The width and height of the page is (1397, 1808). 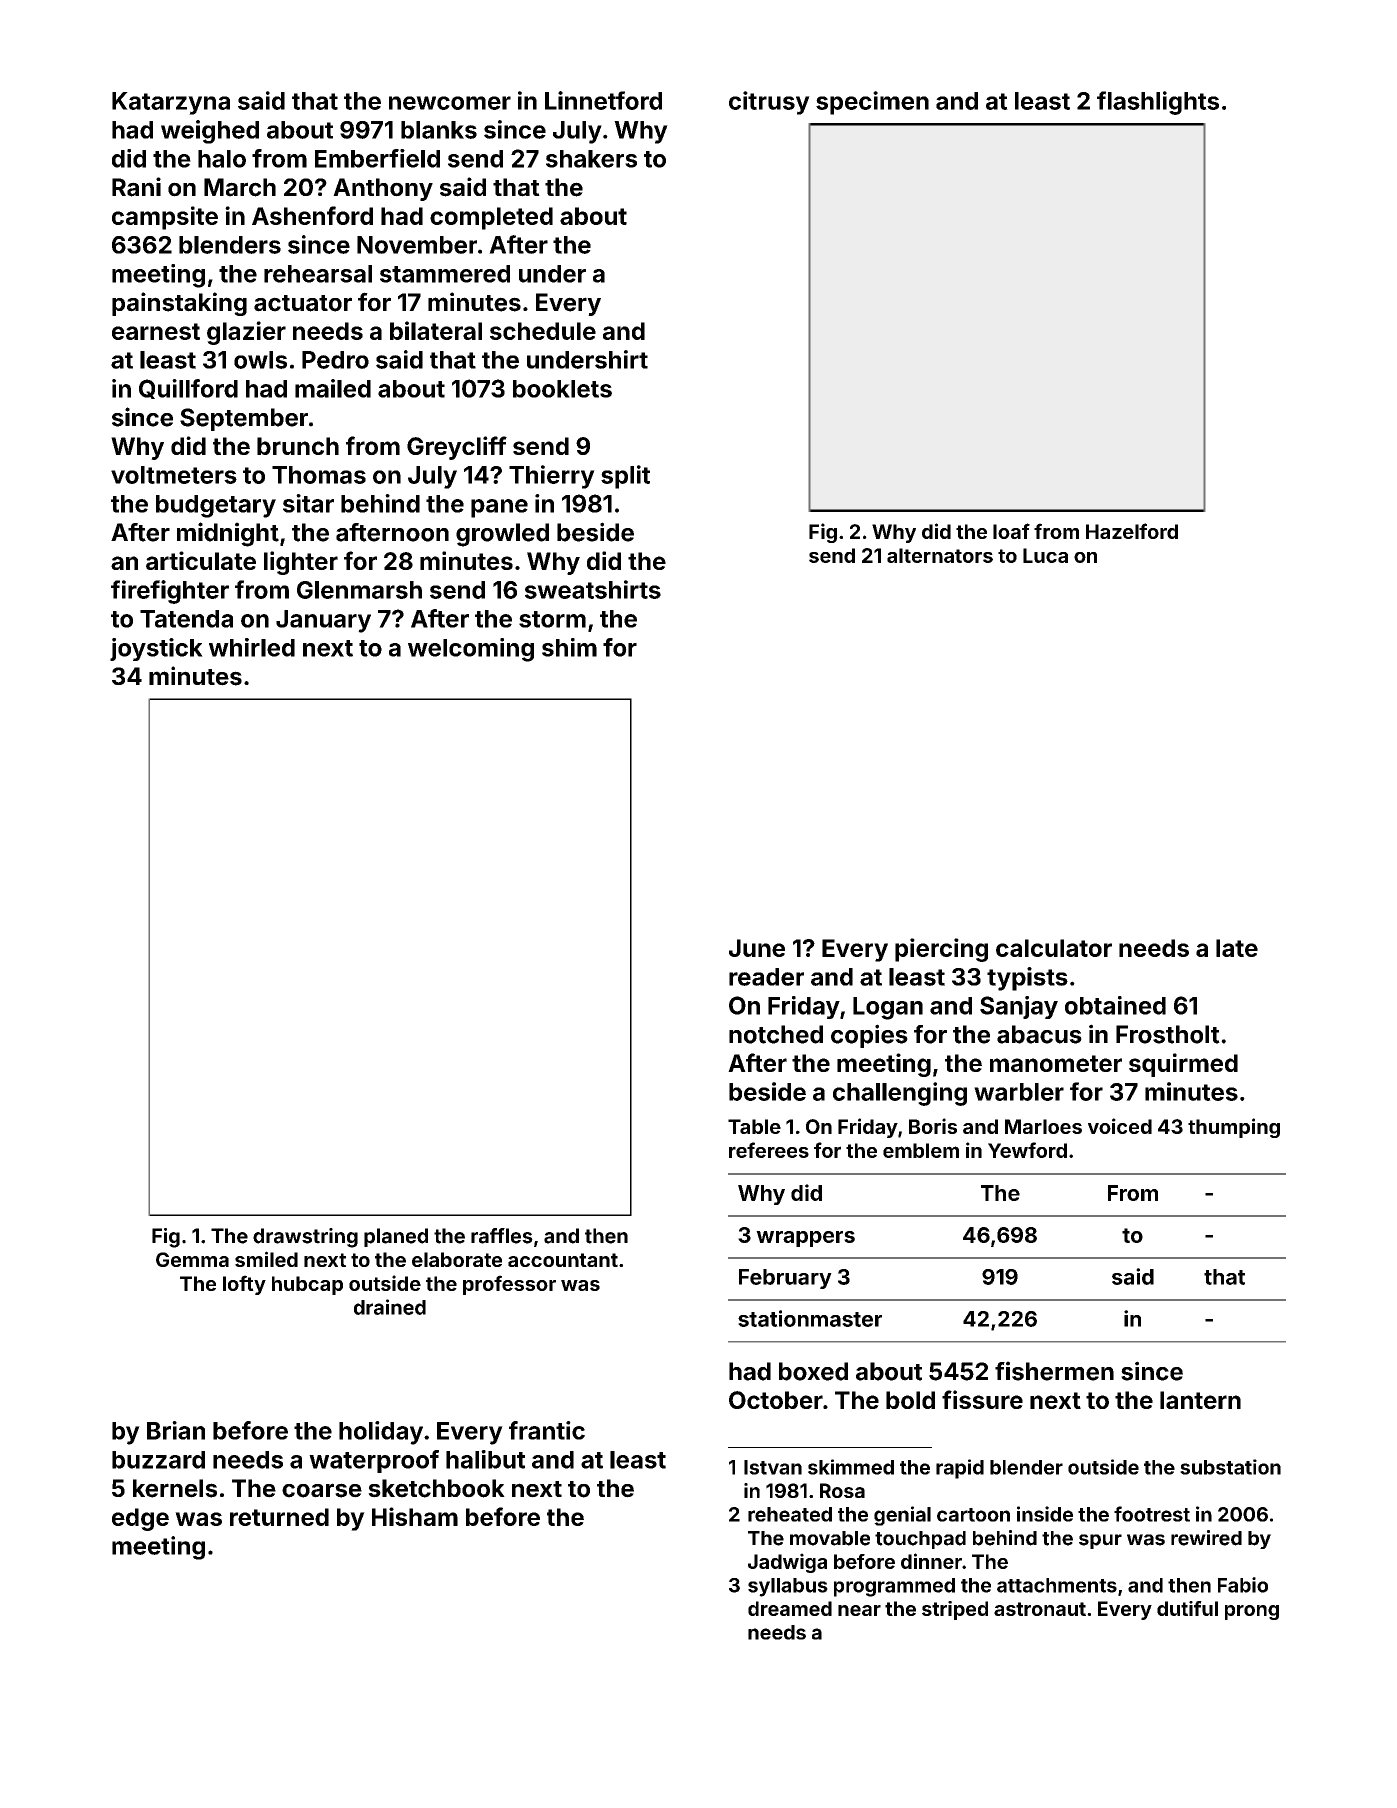 I want to click on drained, so click(x=390, y=1307).
